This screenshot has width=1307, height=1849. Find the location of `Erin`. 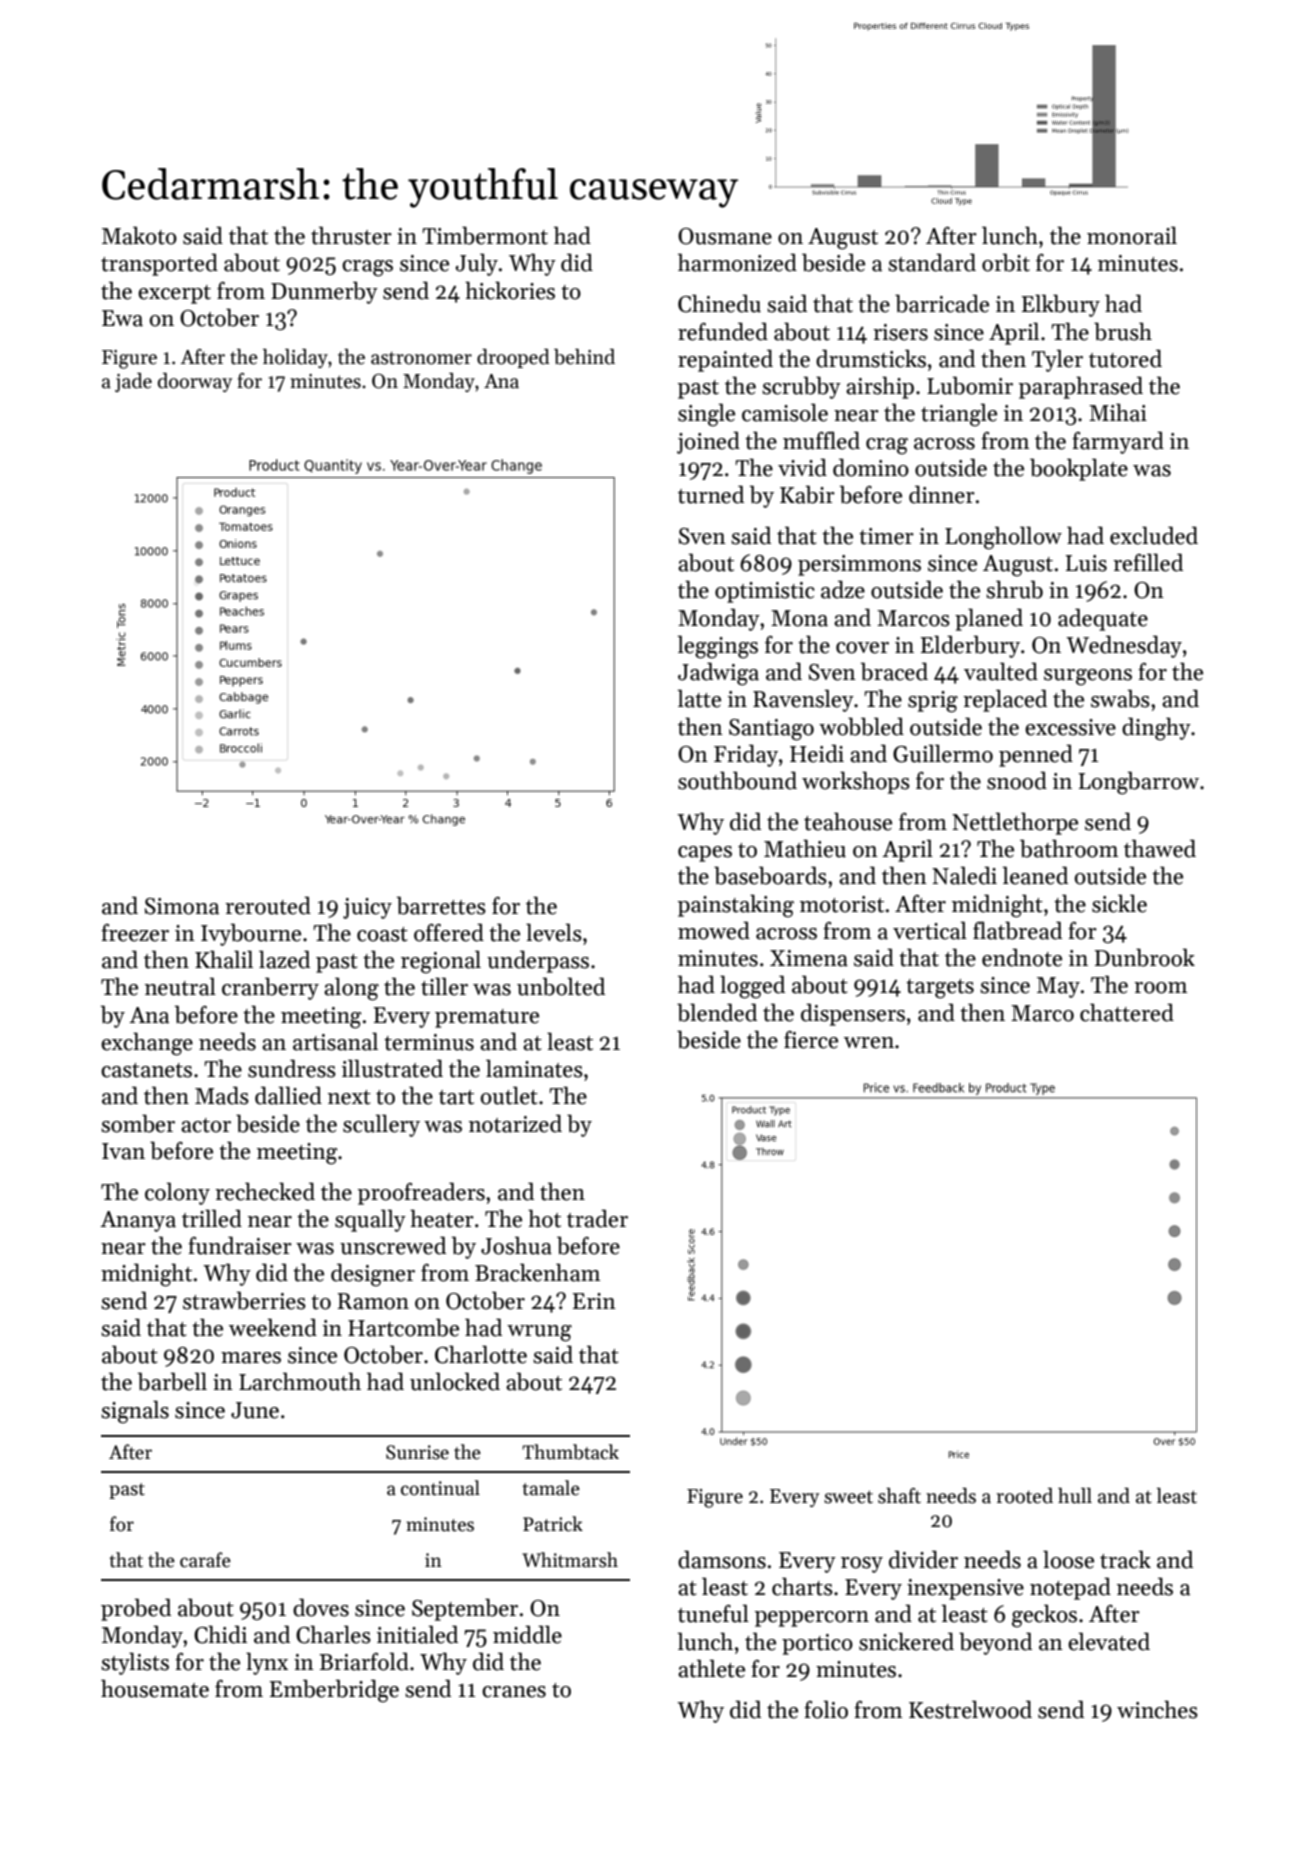

Erin is located at coordinates (594, 1301).
